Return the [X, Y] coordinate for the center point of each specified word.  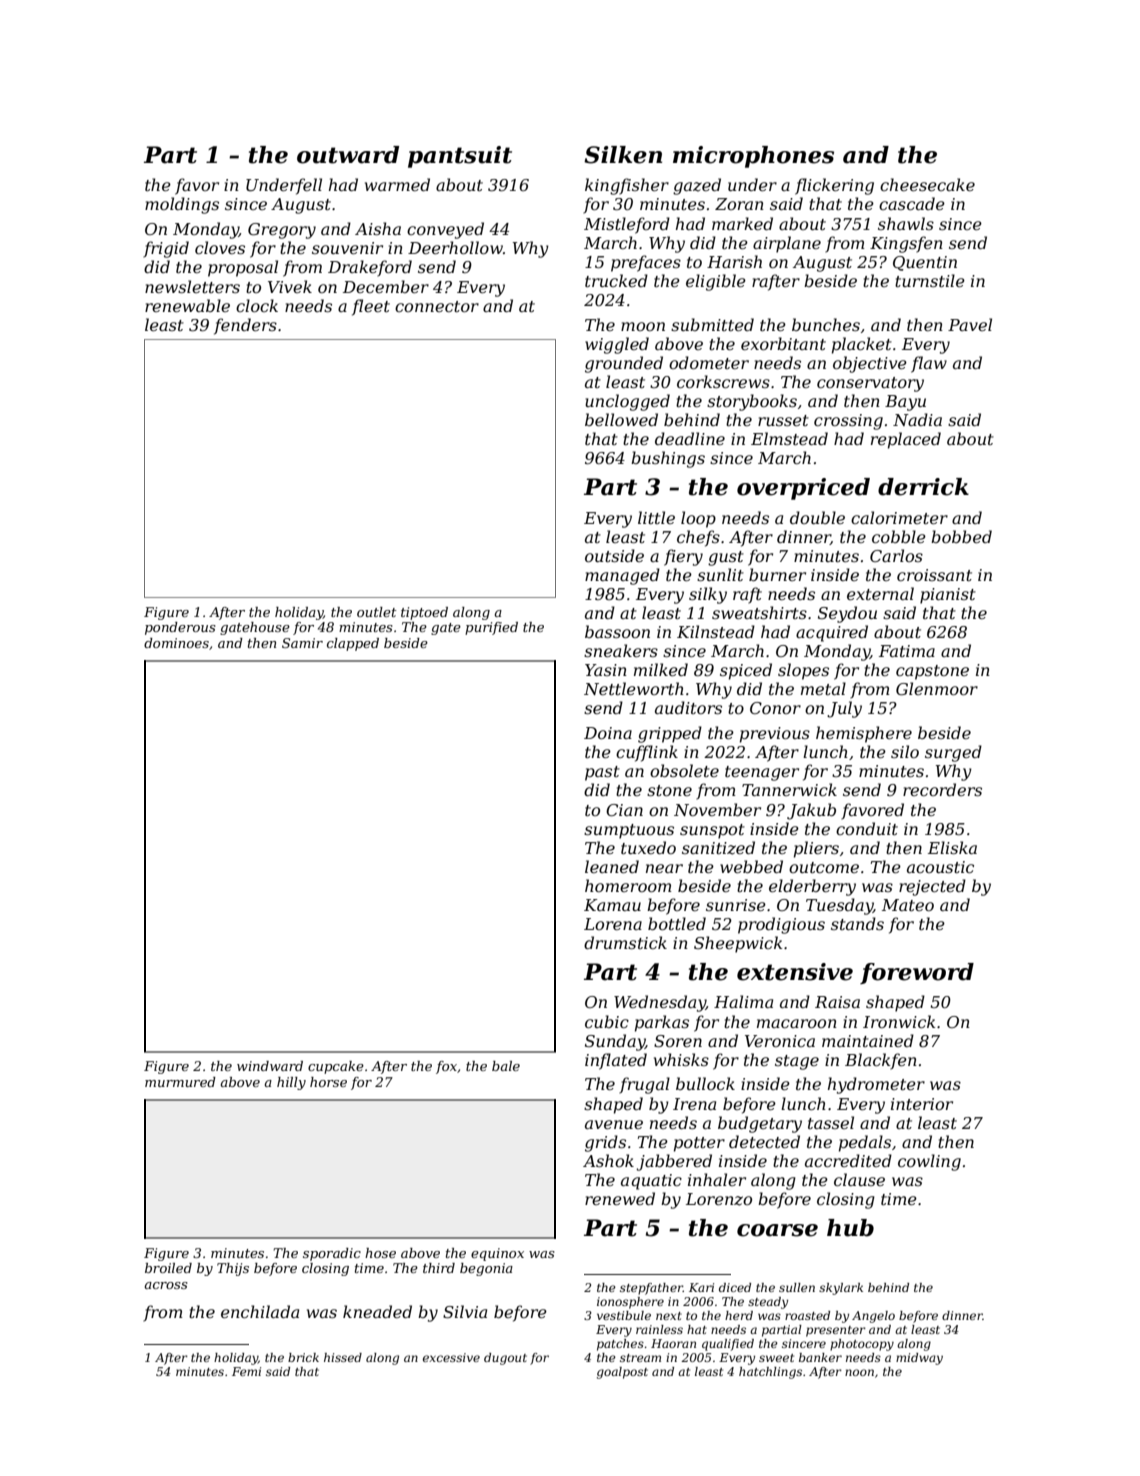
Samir [302, 643]
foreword [917, 973]
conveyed [445, 230]
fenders [245, 326]
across [166, 1285]
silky [708, 595]
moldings [182, 205]
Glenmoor [937, 688]
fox [446, 1067]
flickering [834, 186]
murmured [180, 1082]
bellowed [621, 419]
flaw [929, 364]
